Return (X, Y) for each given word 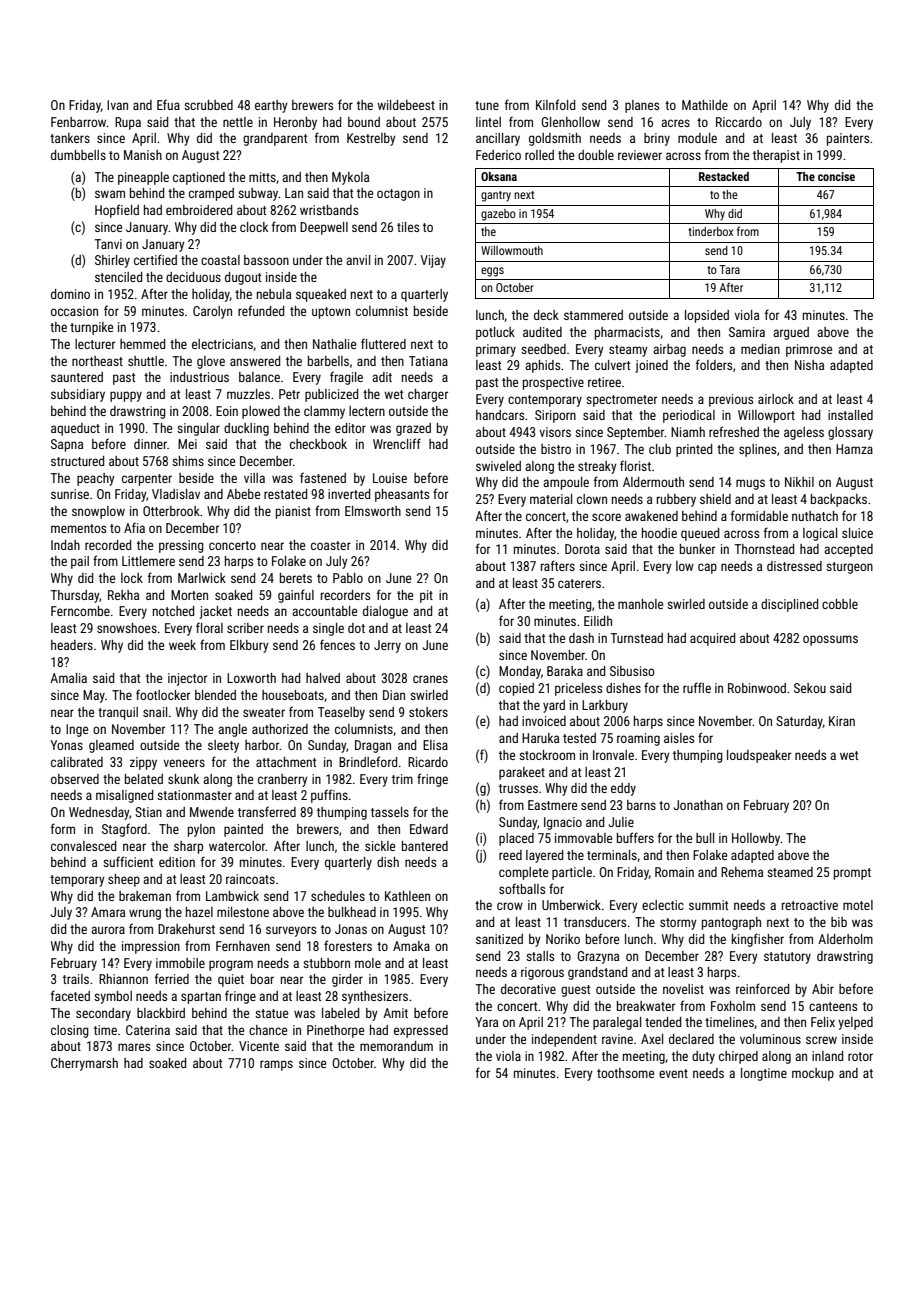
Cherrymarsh (84, 1064)
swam (110, 194)
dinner (150, 444)
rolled (539, 155)
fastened (323, 477)
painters (848, 139)
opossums (830, 640)
